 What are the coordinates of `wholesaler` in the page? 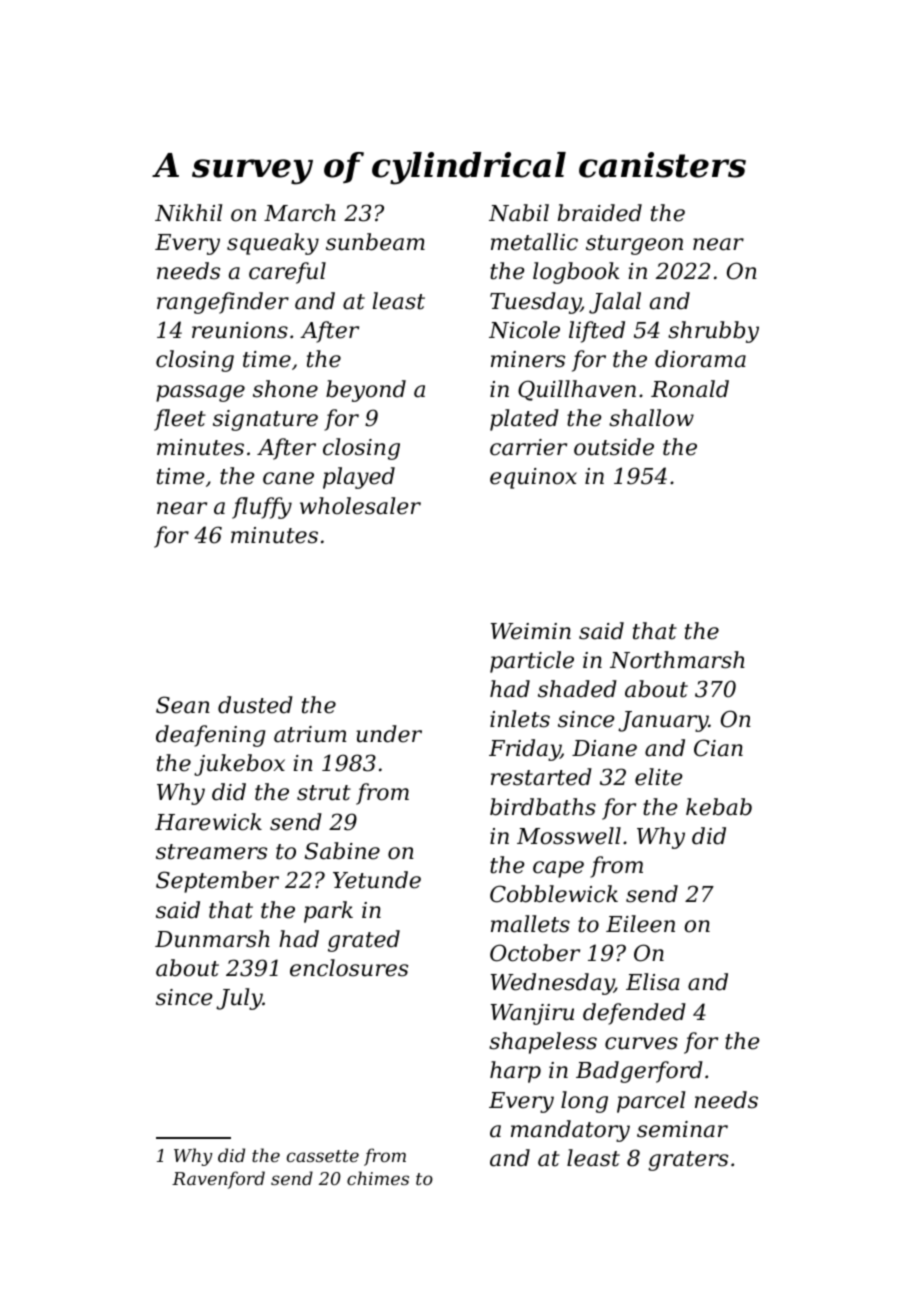 It's located at (360, 506).
